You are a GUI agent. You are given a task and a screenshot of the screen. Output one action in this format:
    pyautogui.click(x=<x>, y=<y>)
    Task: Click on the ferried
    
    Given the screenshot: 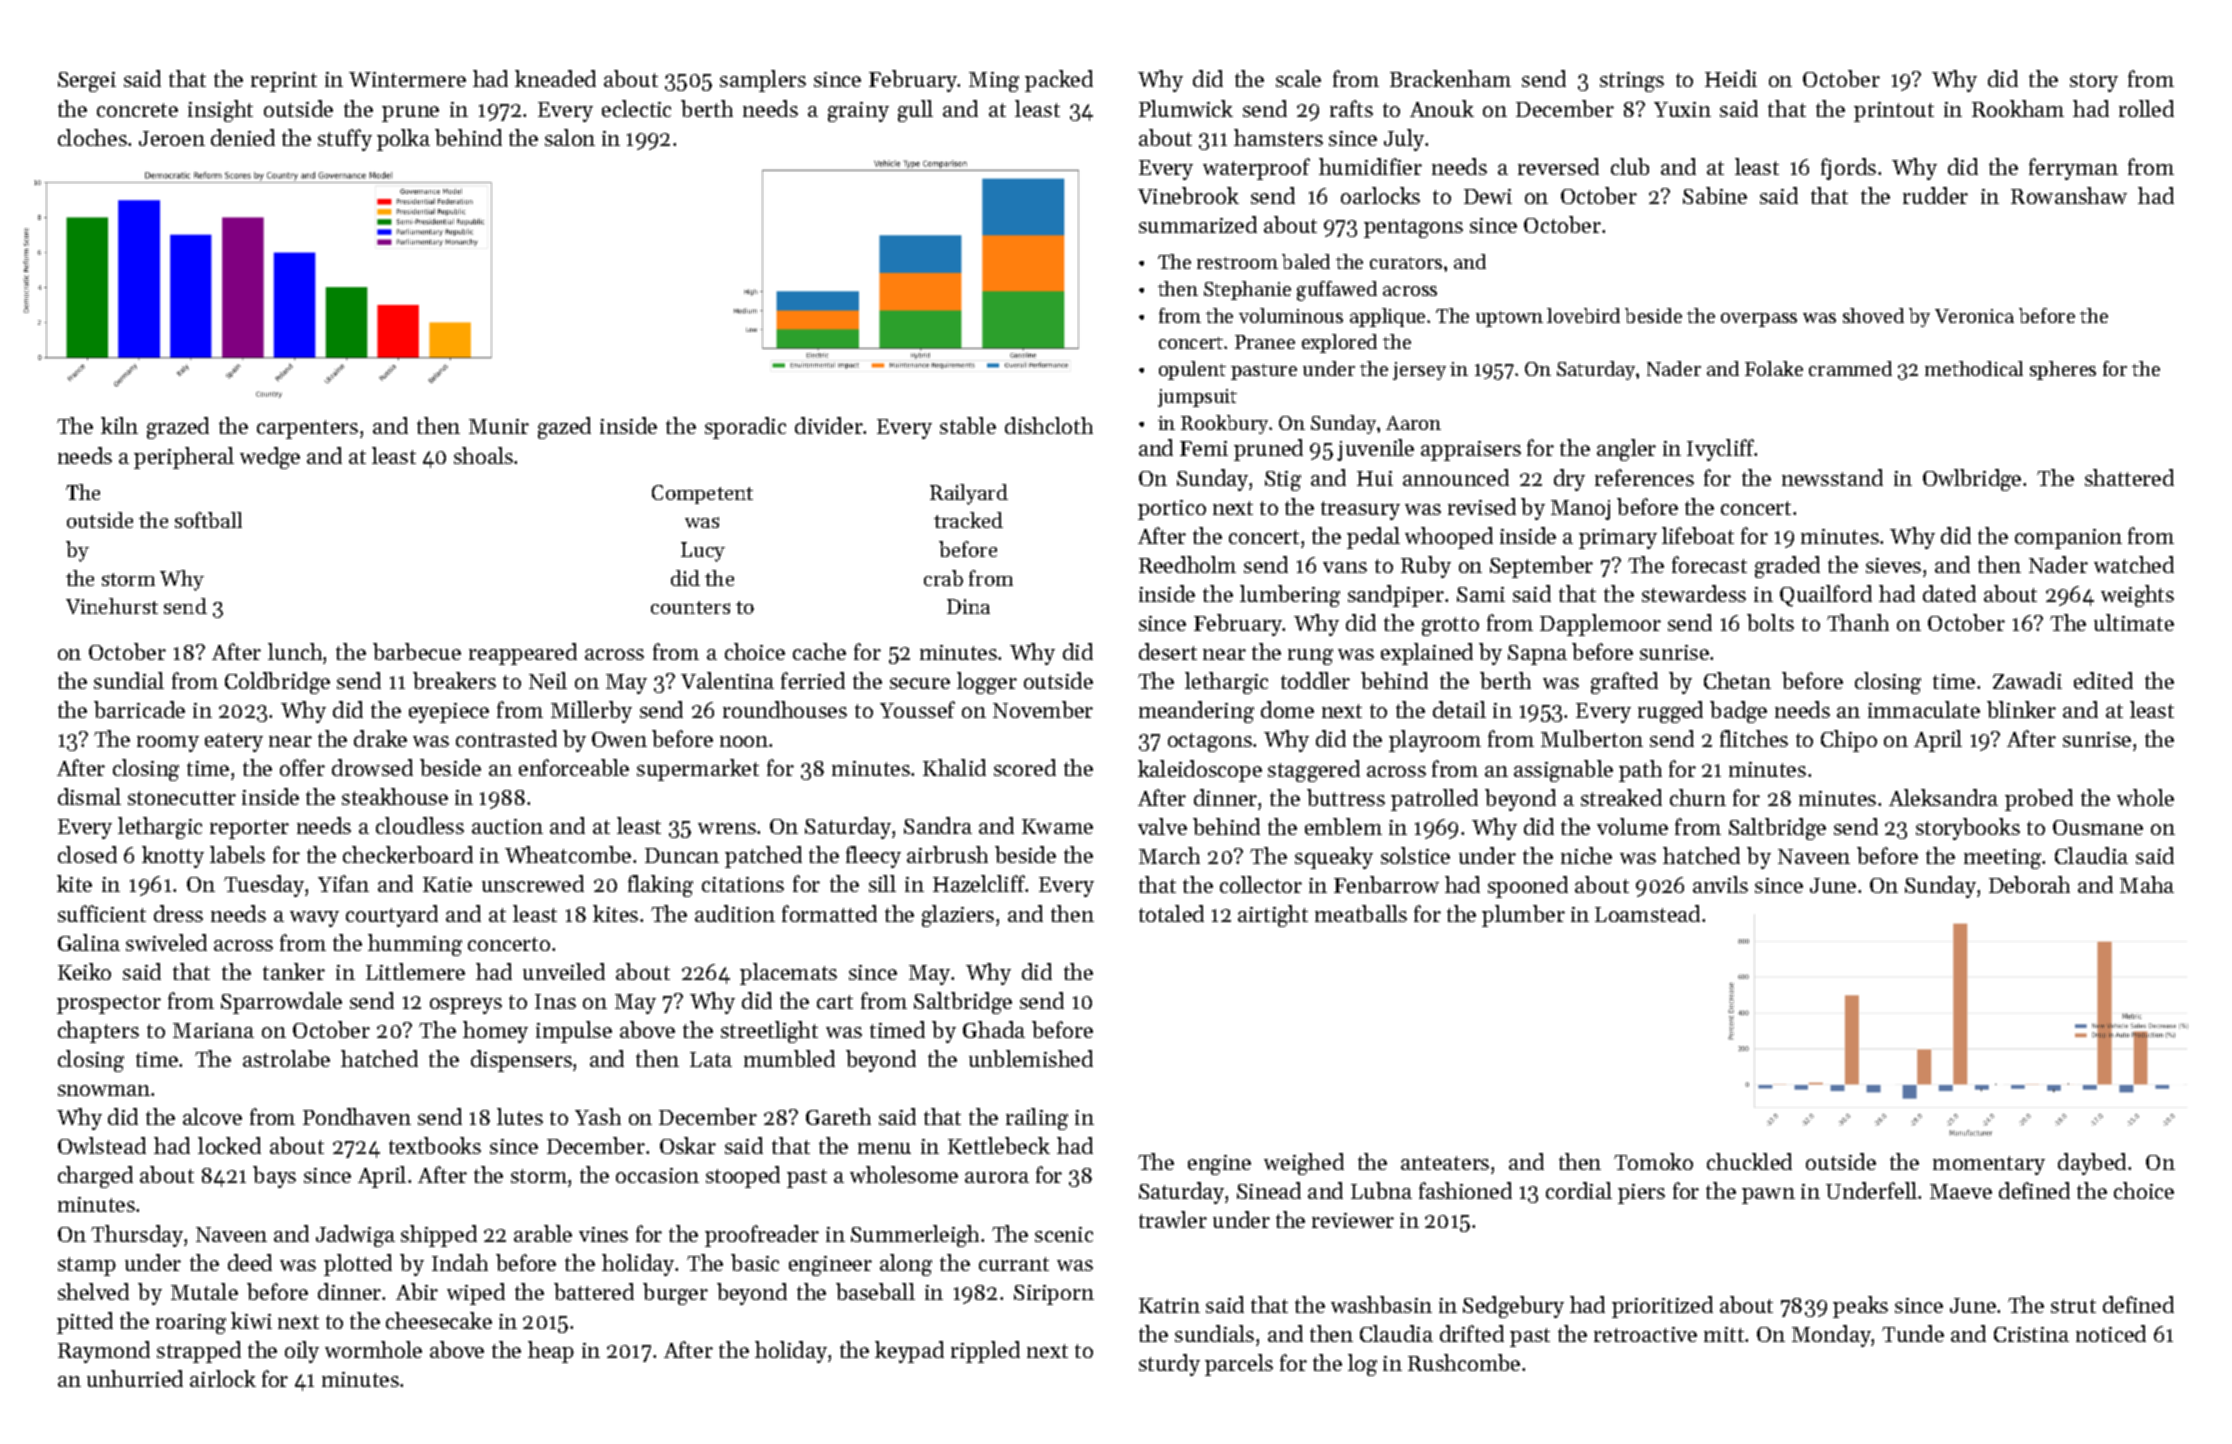 What is the action you would take?
    pyautogui.click(x=813, y=680)
